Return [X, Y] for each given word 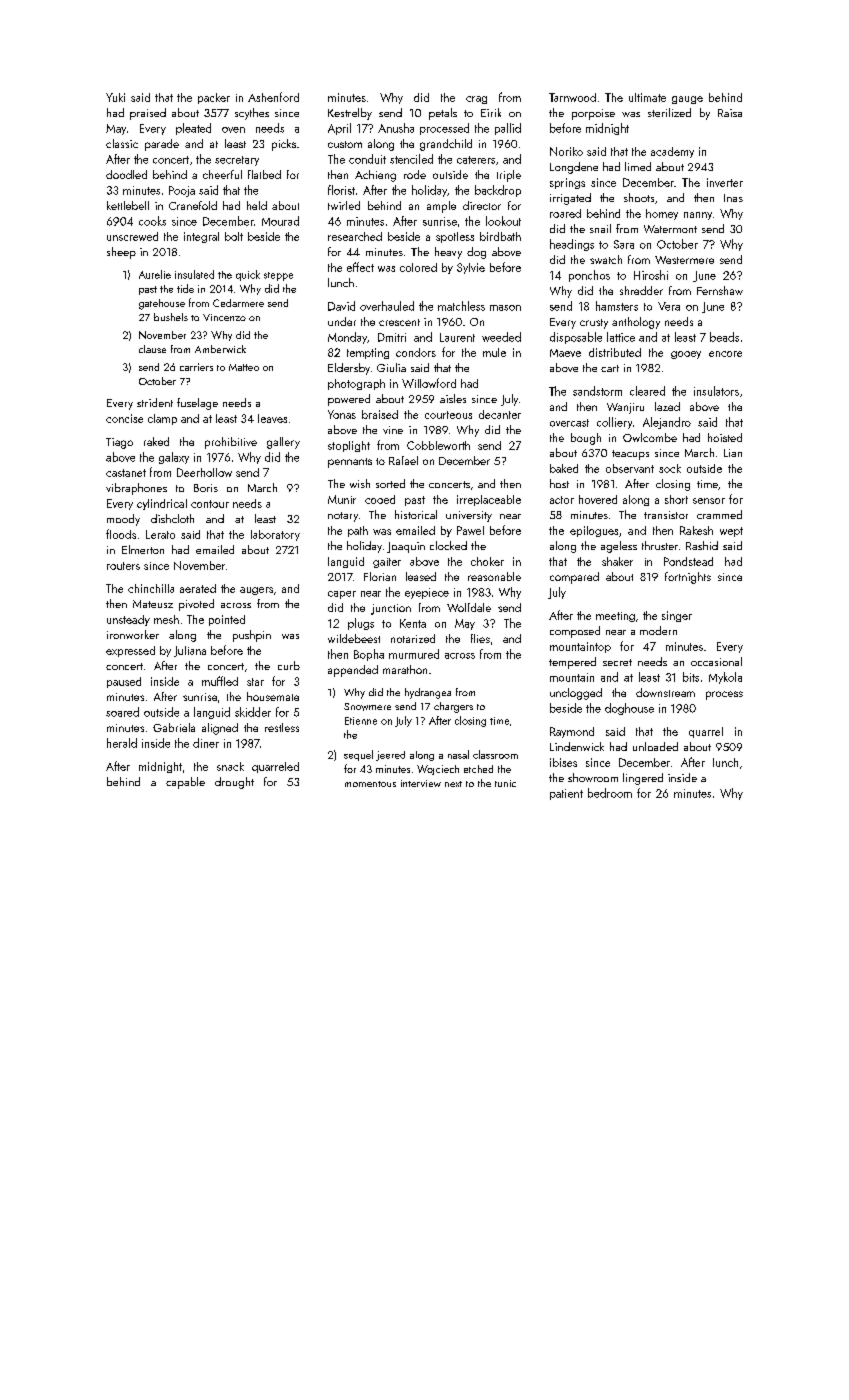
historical [416, 514]
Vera [669, 306]
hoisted [725, 437]
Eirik [491, 112]
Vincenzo [224, 317]
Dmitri [392, 337]
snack [230, 766]
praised [148, 114]
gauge [687, 100]
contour [210, 504]
